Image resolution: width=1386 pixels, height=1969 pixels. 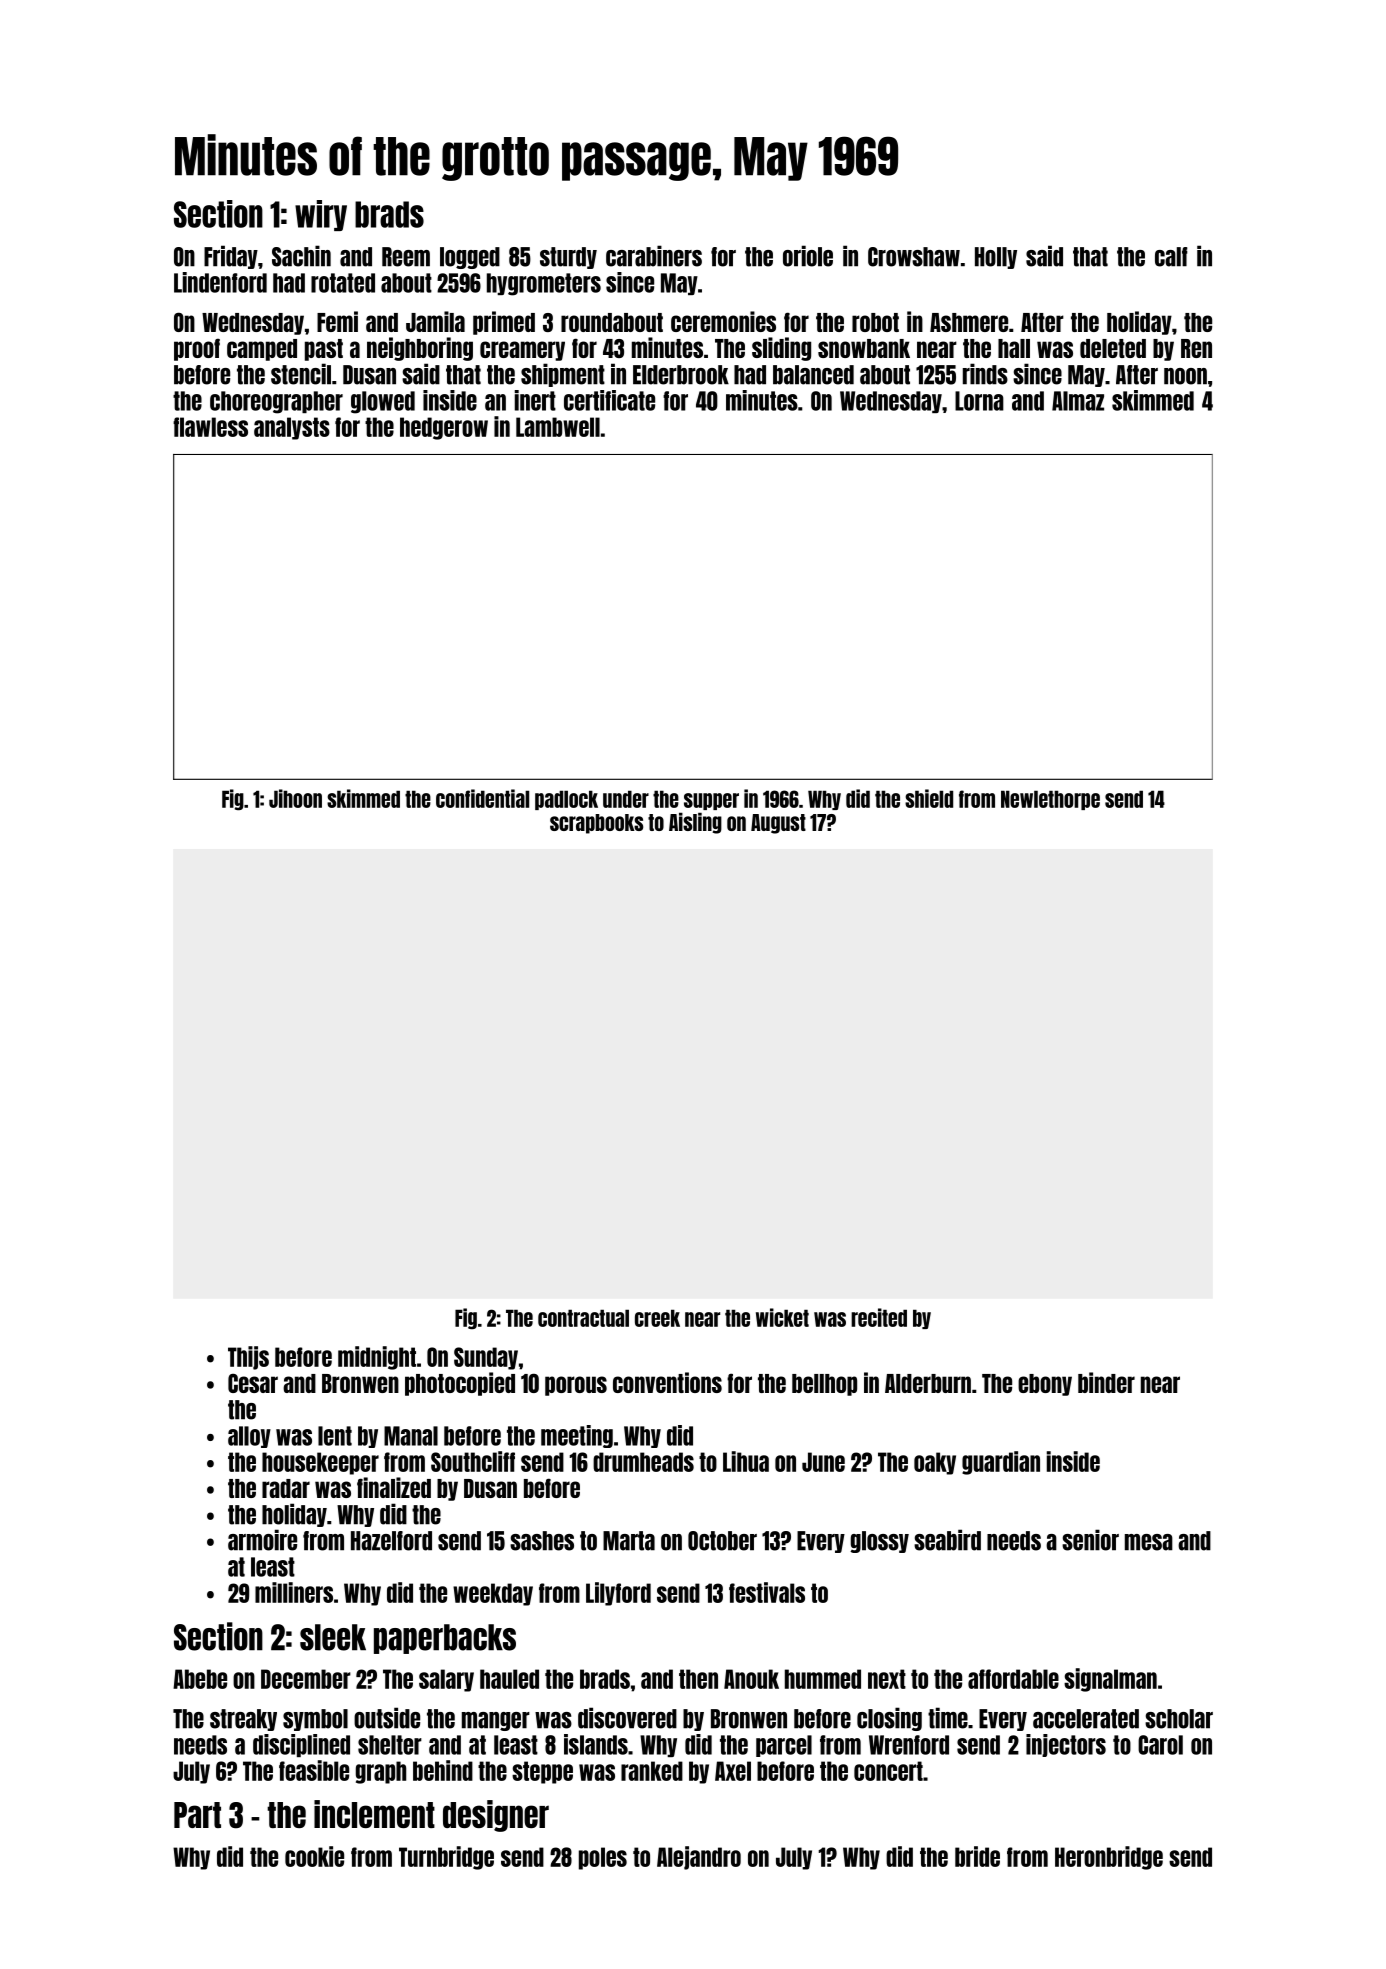 I want to click on Newlethorpe, so click(x=1050, y=800).
